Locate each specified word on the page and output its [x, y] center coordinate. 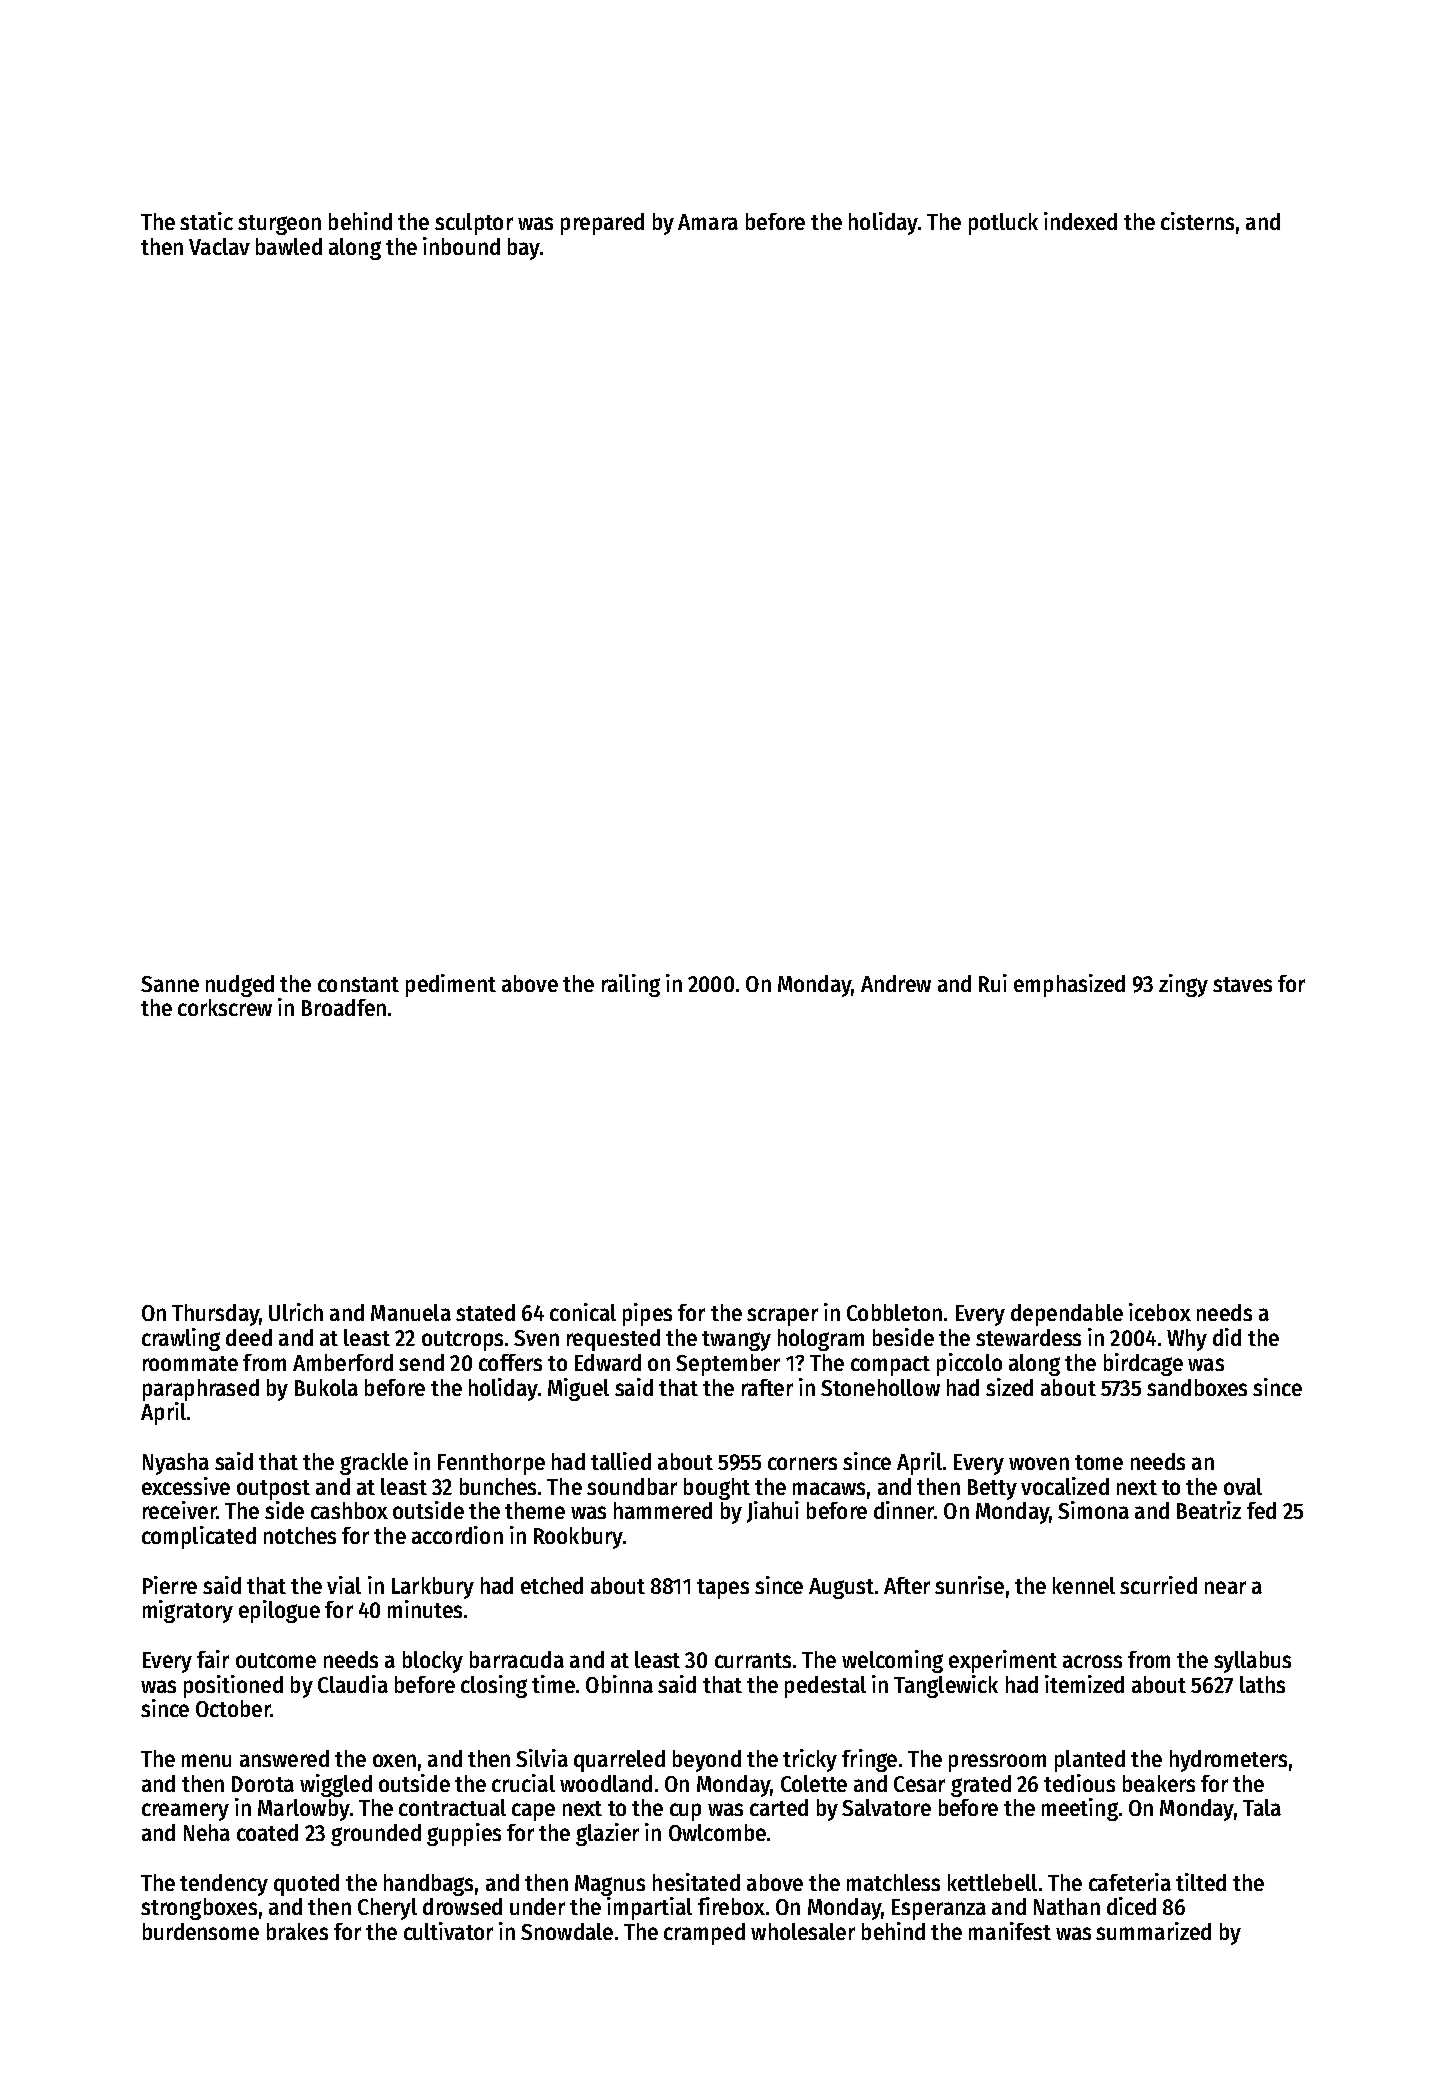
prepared [602, 224]
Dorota [263, 1784]
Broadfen [344, 1007]
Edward [608, 1362]
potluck [1003, 224]
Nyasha [176, 1464]
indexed [1080, 221]
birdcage [1143, 1364]
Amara [708, 222]
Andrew [896, 983]
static [206, 221]
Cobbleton [894, 1312]
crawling [181, 1339]
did [1227, 1337]
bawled [289, 246]
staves [1242, 984]
